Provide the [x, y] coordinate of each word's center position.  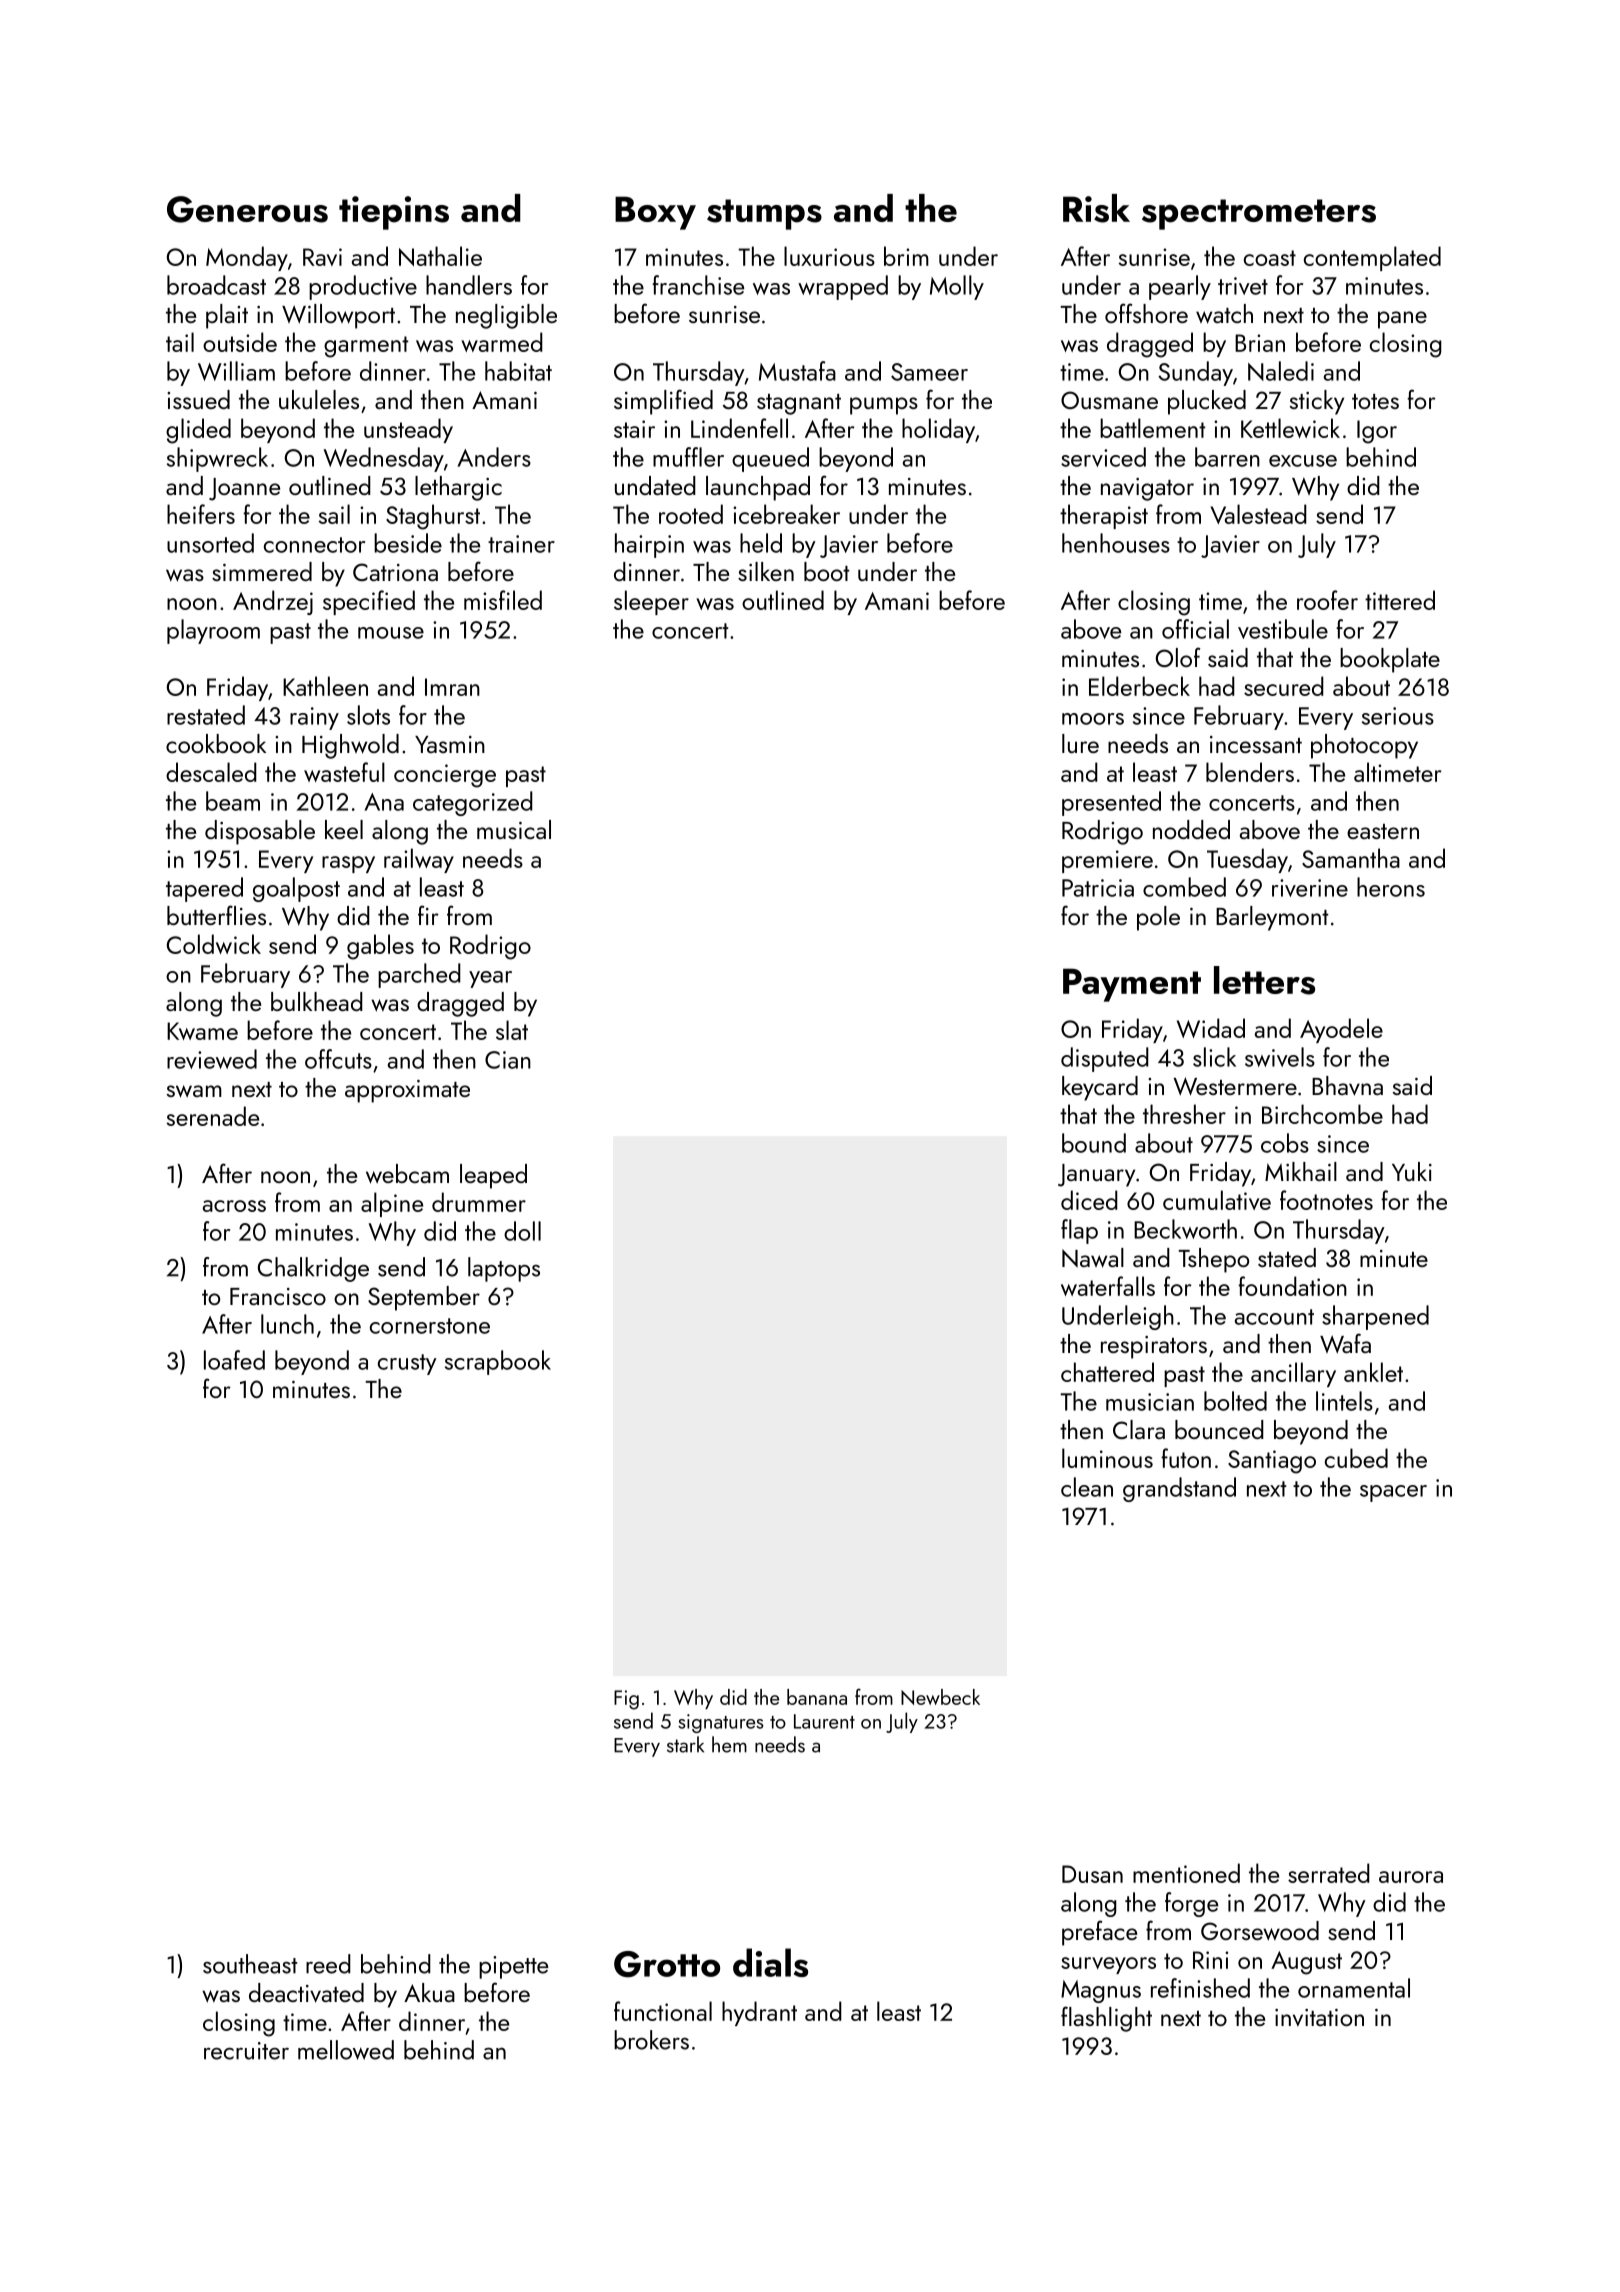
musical [514, 829]
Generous [247, 209]
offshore [1146, 313]
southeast [250, 1964]
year [490, 979]
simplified [663, 402]
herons [1391, 887]
